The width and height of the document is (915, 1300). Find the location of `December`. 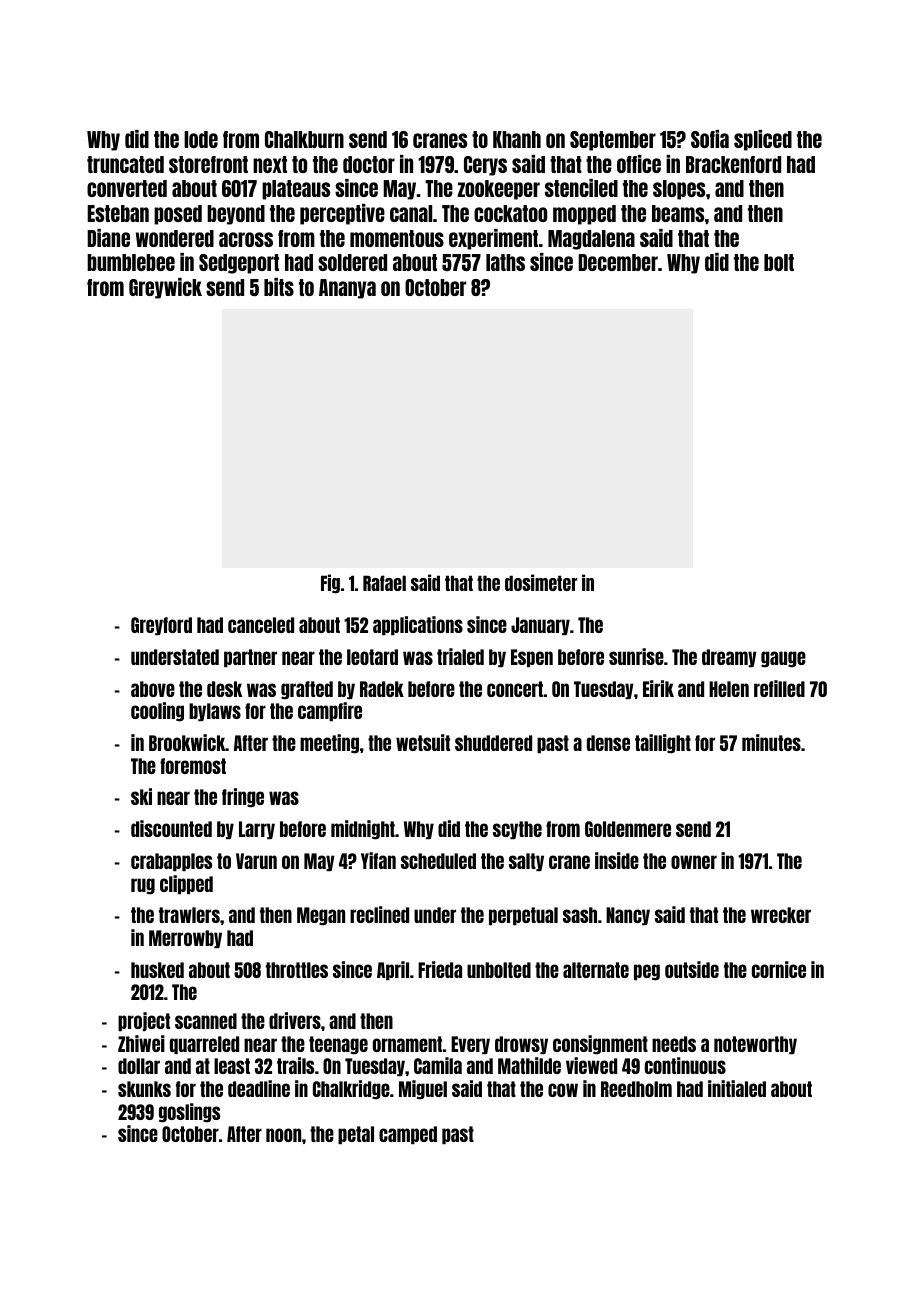

December is located at coordinates (618, 262).
